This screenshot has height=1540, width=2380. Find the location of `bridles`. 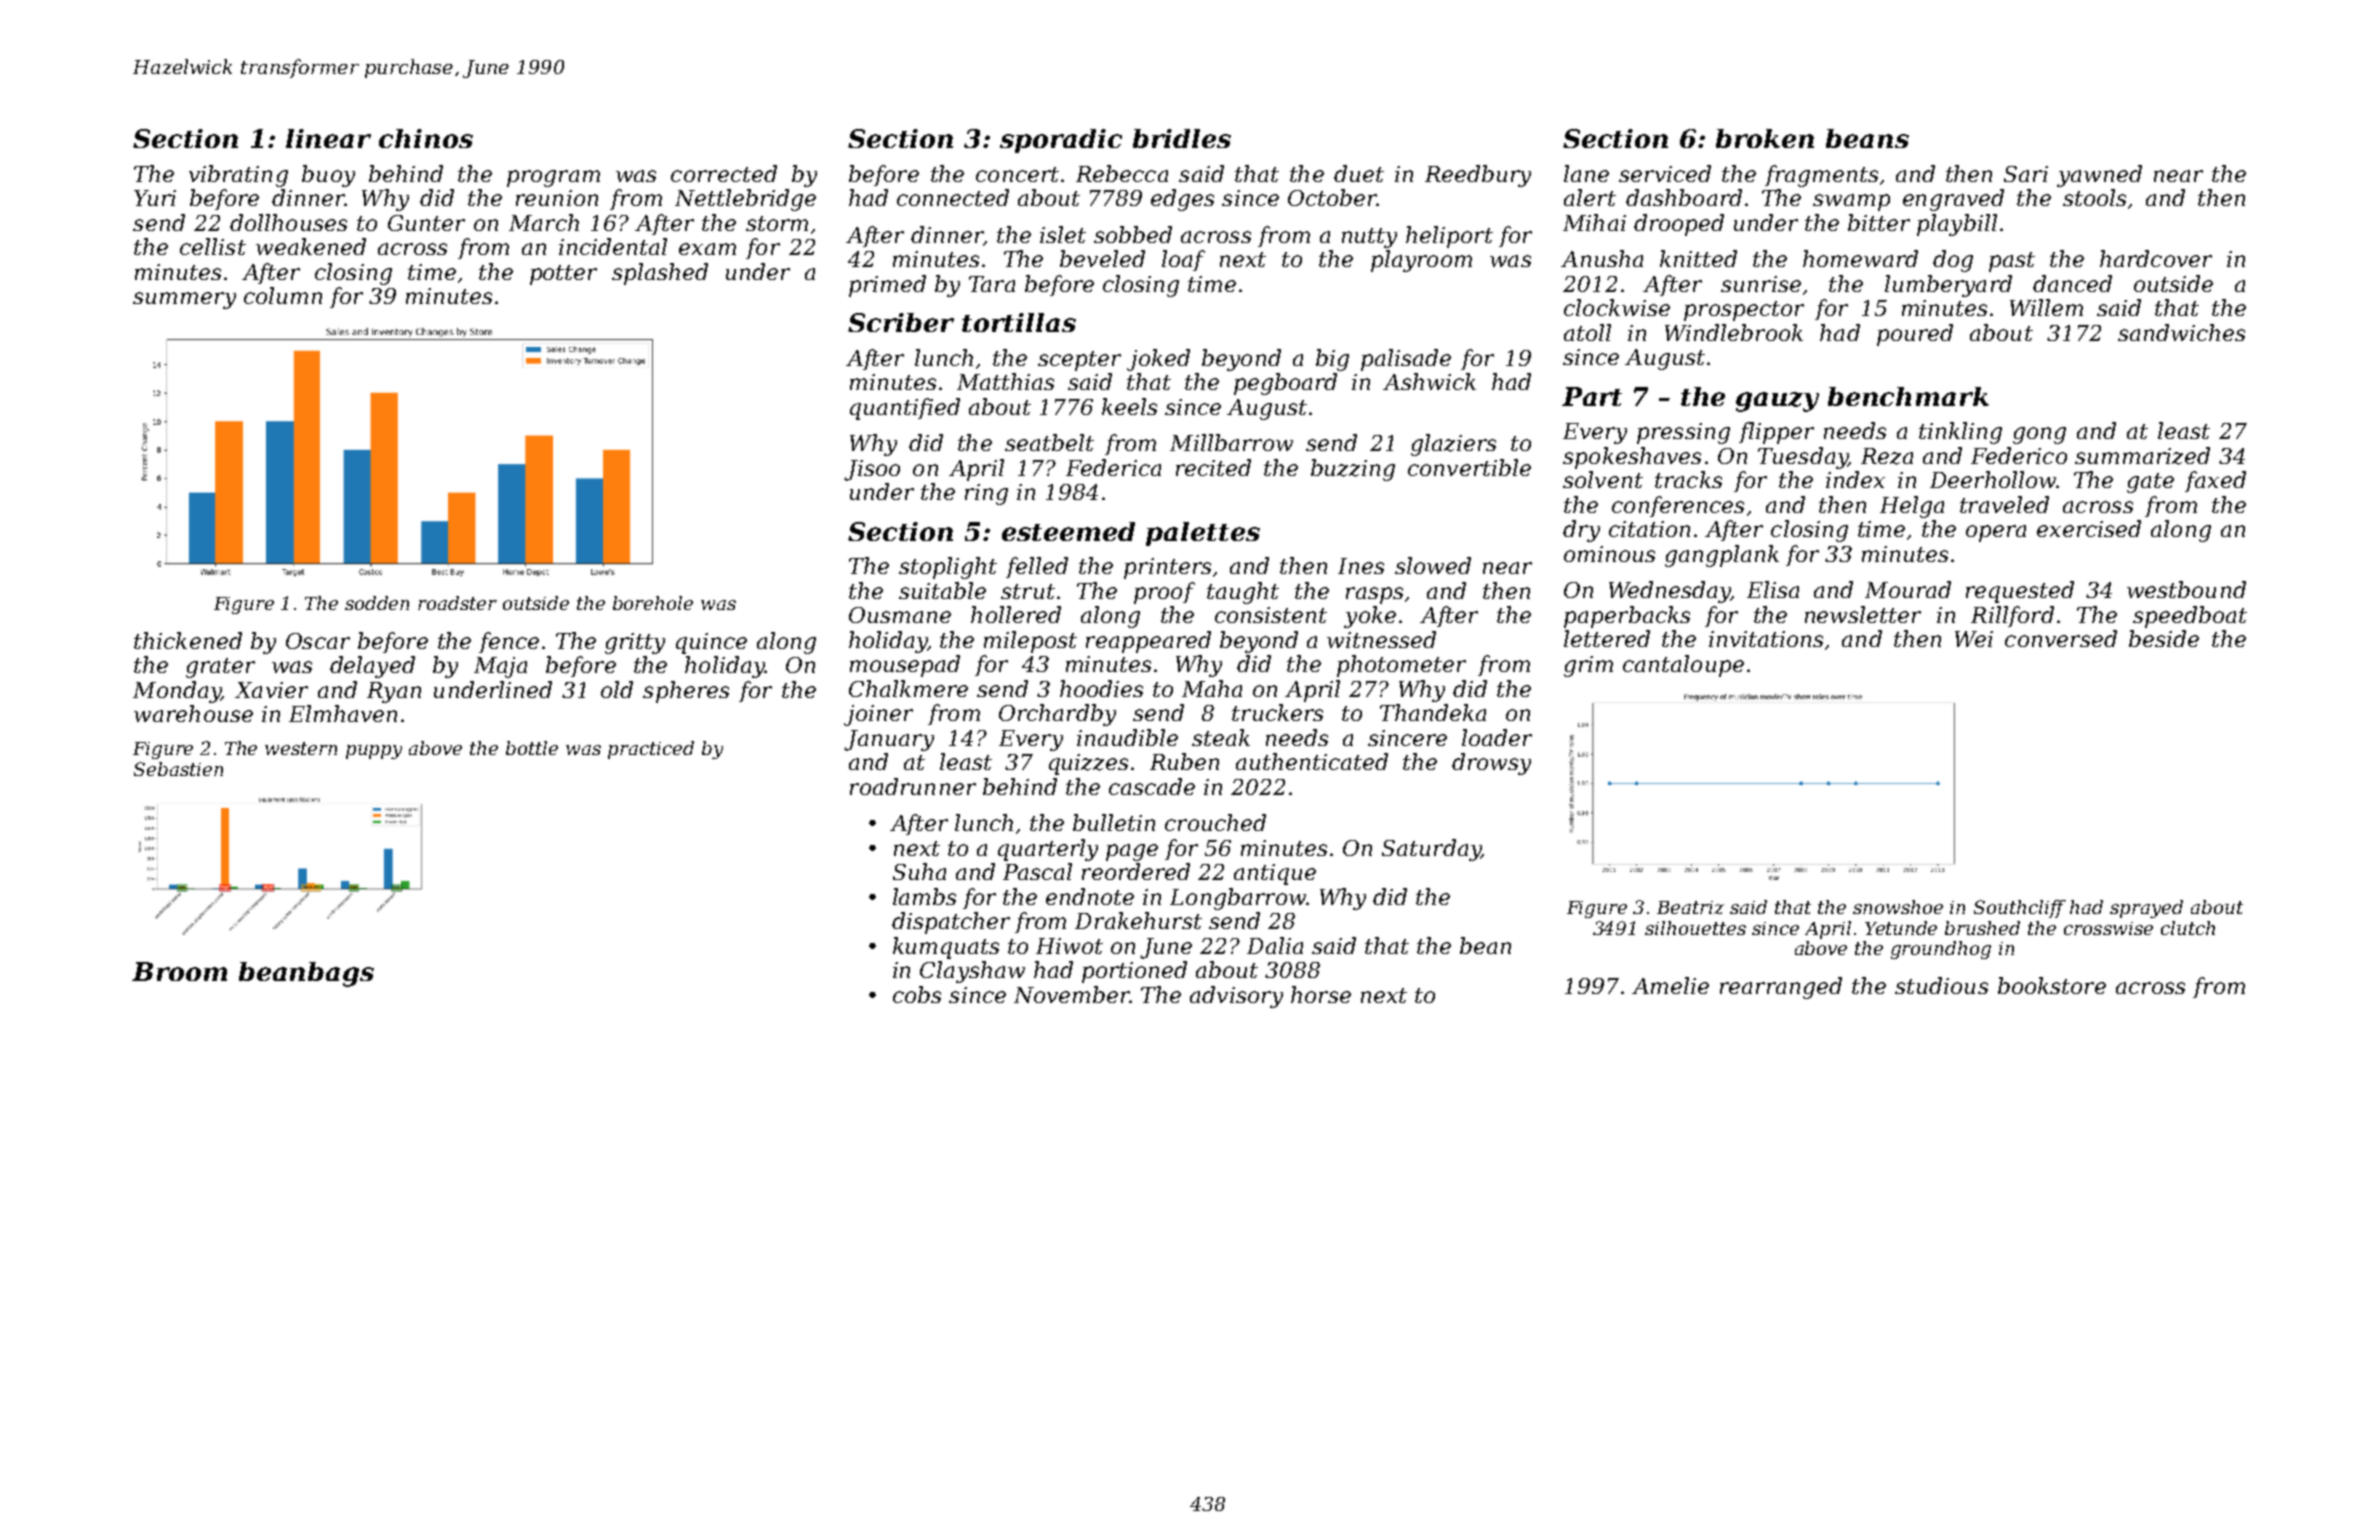

bridles is located at coordinates (1182, 138).
